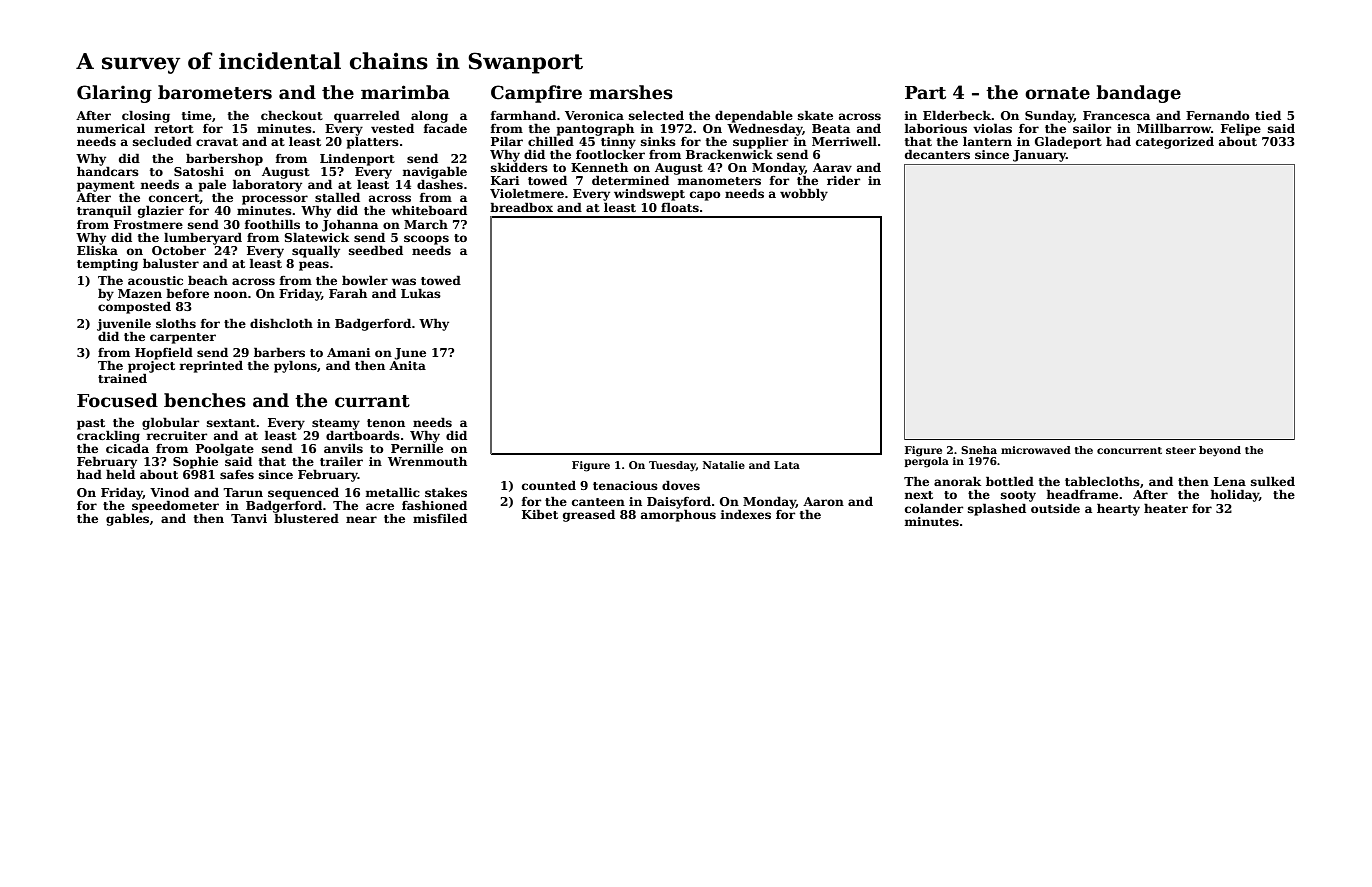 Image resolution: width=1372 pixels, height=887 pixels. I want to click on peas, so click(314, 266).
